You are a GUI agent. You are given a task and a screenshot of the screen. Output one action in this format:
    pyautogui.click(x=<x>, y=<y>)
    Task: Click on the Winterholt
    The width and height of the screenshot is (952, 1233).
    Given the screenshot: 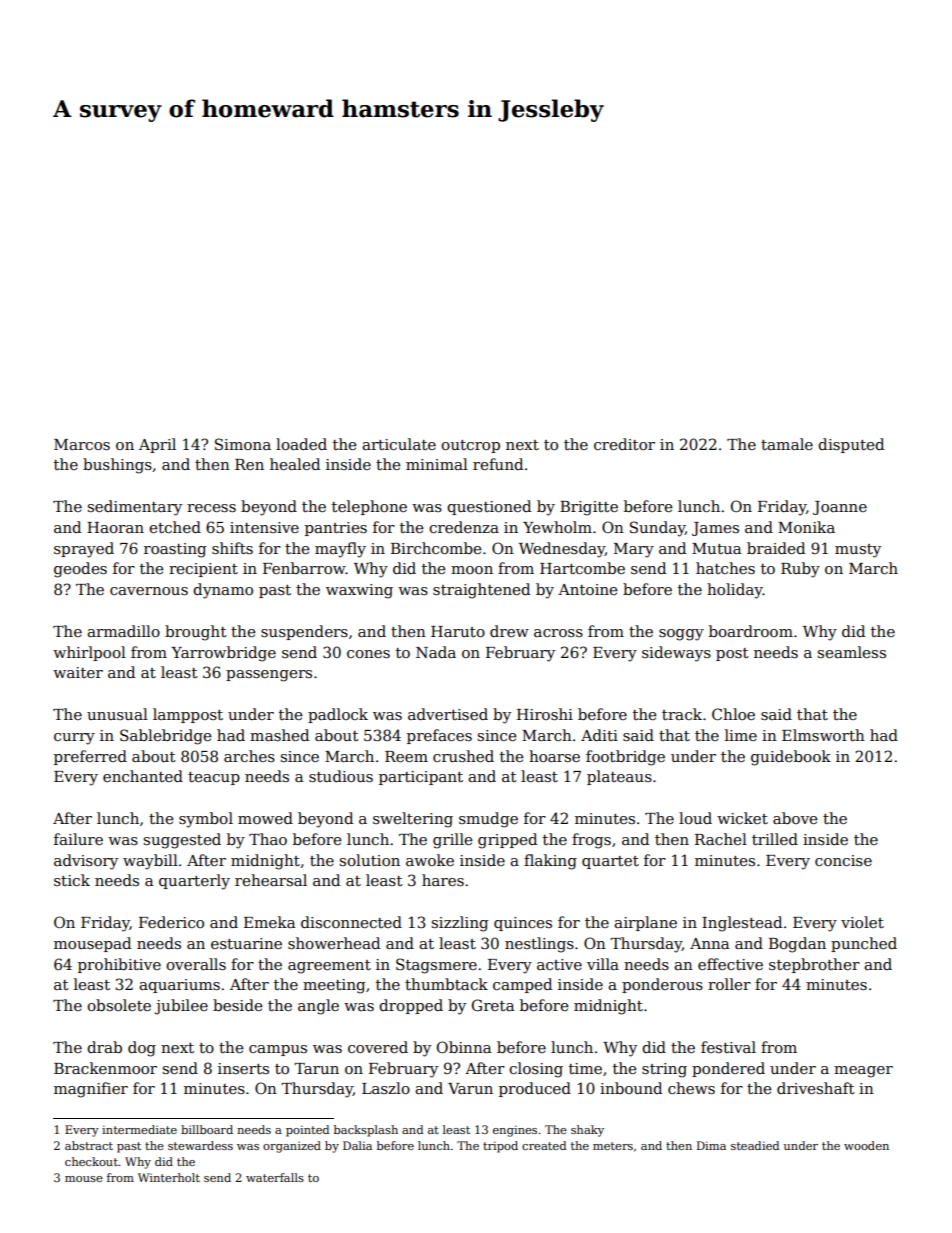 What is the action you would take?
    pyautogui.click(x=169, y=1177)
